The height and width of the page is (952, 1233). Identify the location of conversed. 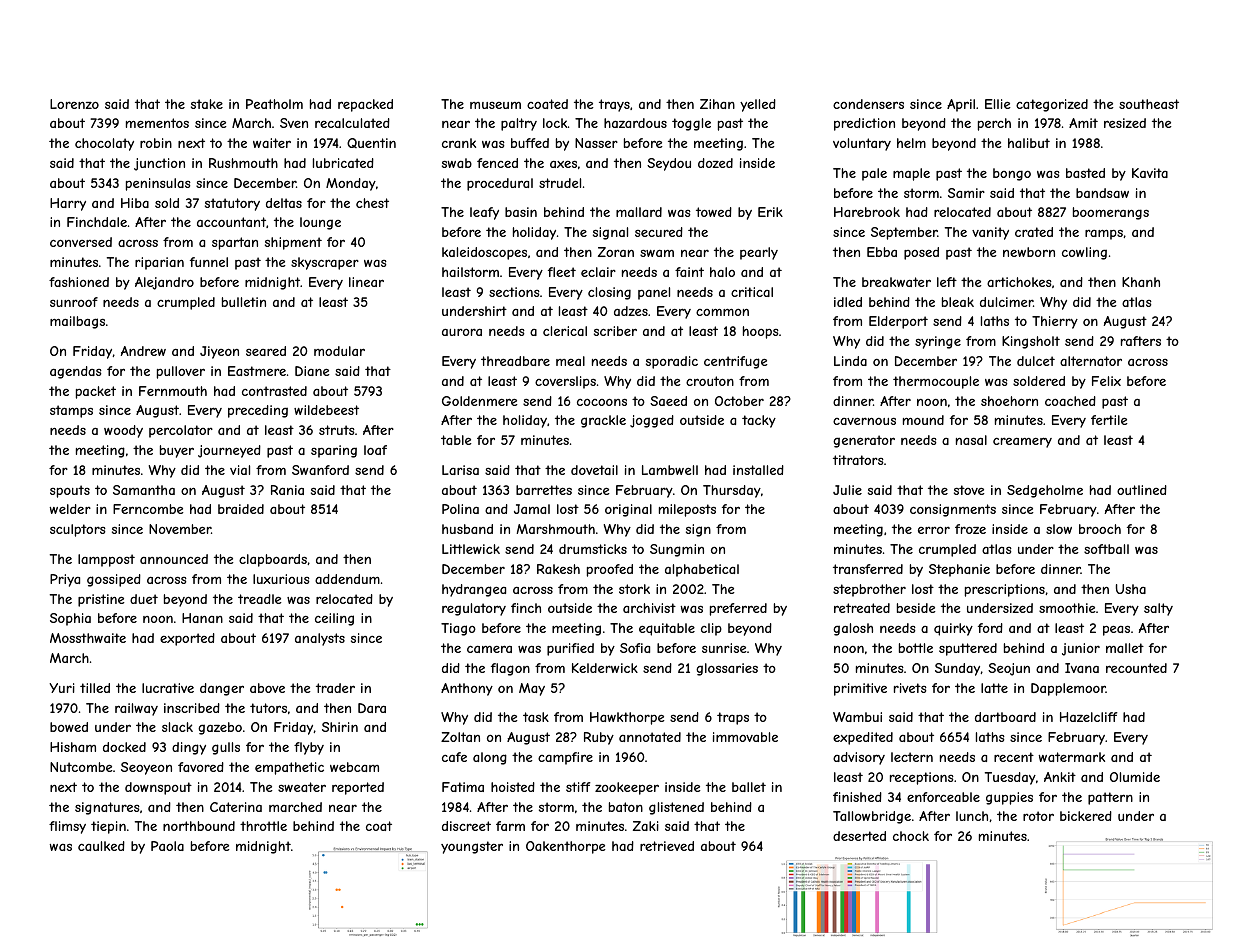
(81, 242).
